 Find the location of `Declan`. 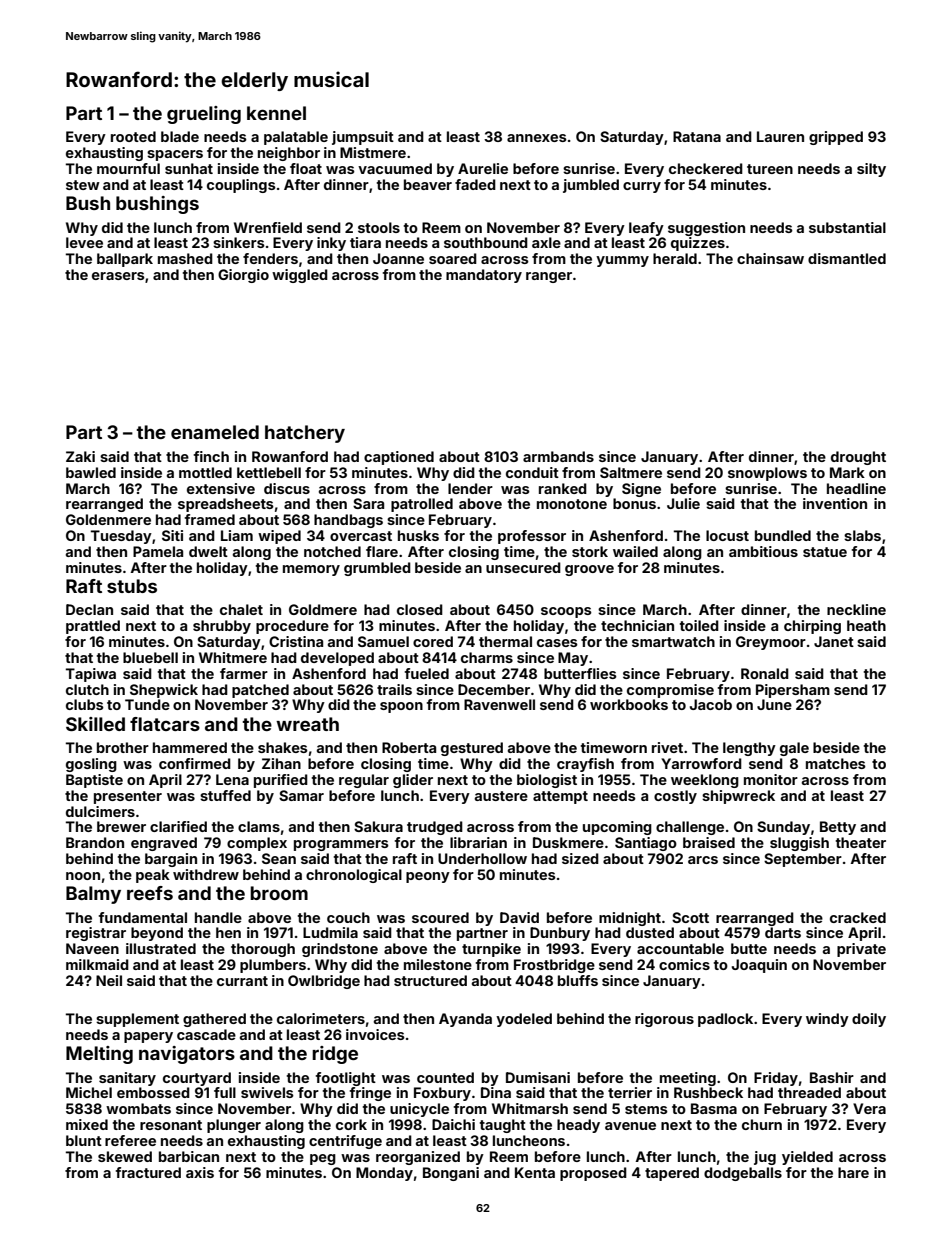

Declan is located at coordinates (89, 609).
